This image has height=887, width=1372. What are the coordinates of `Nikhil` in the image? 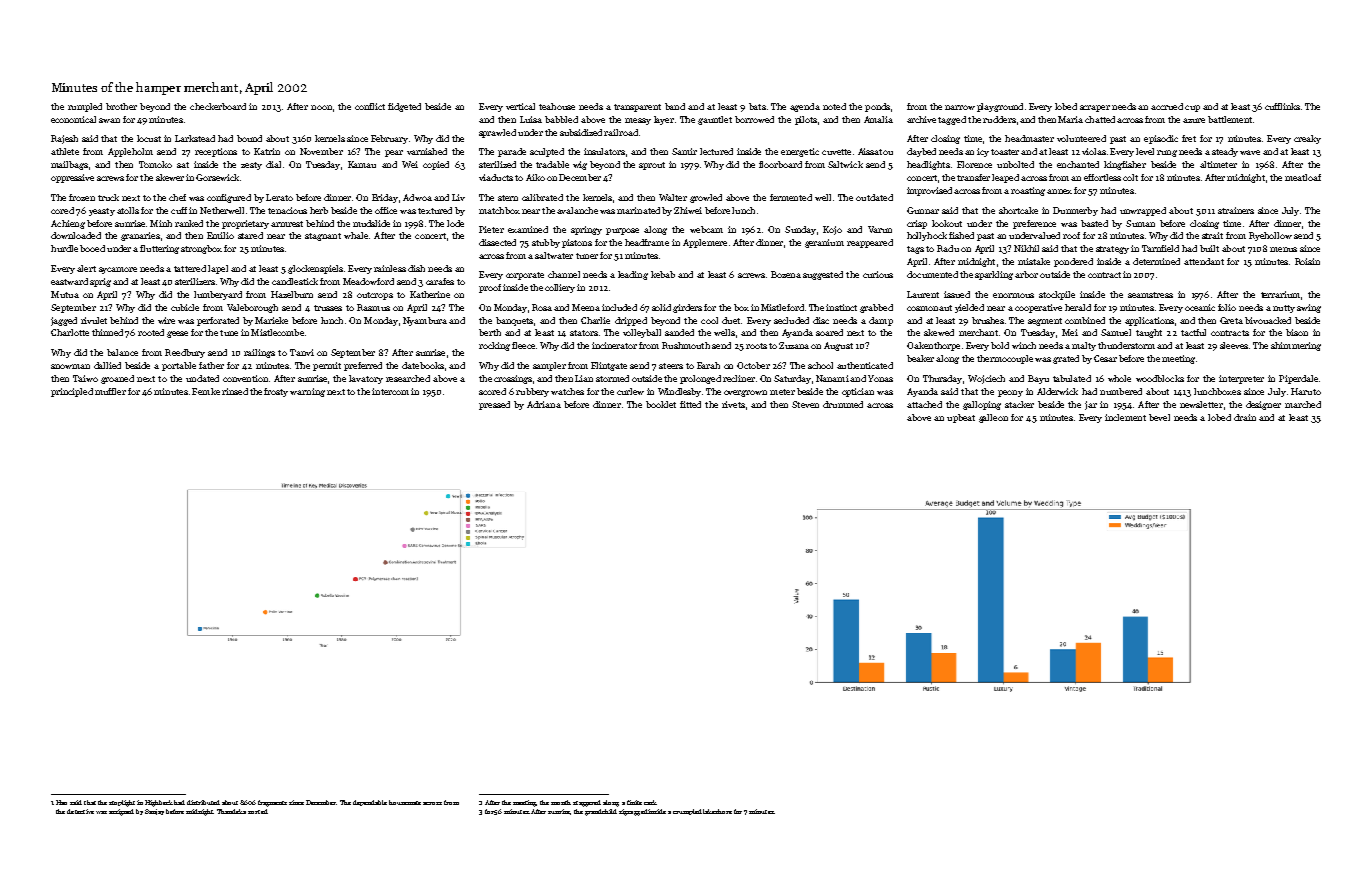 It's located at (1026, 248).
